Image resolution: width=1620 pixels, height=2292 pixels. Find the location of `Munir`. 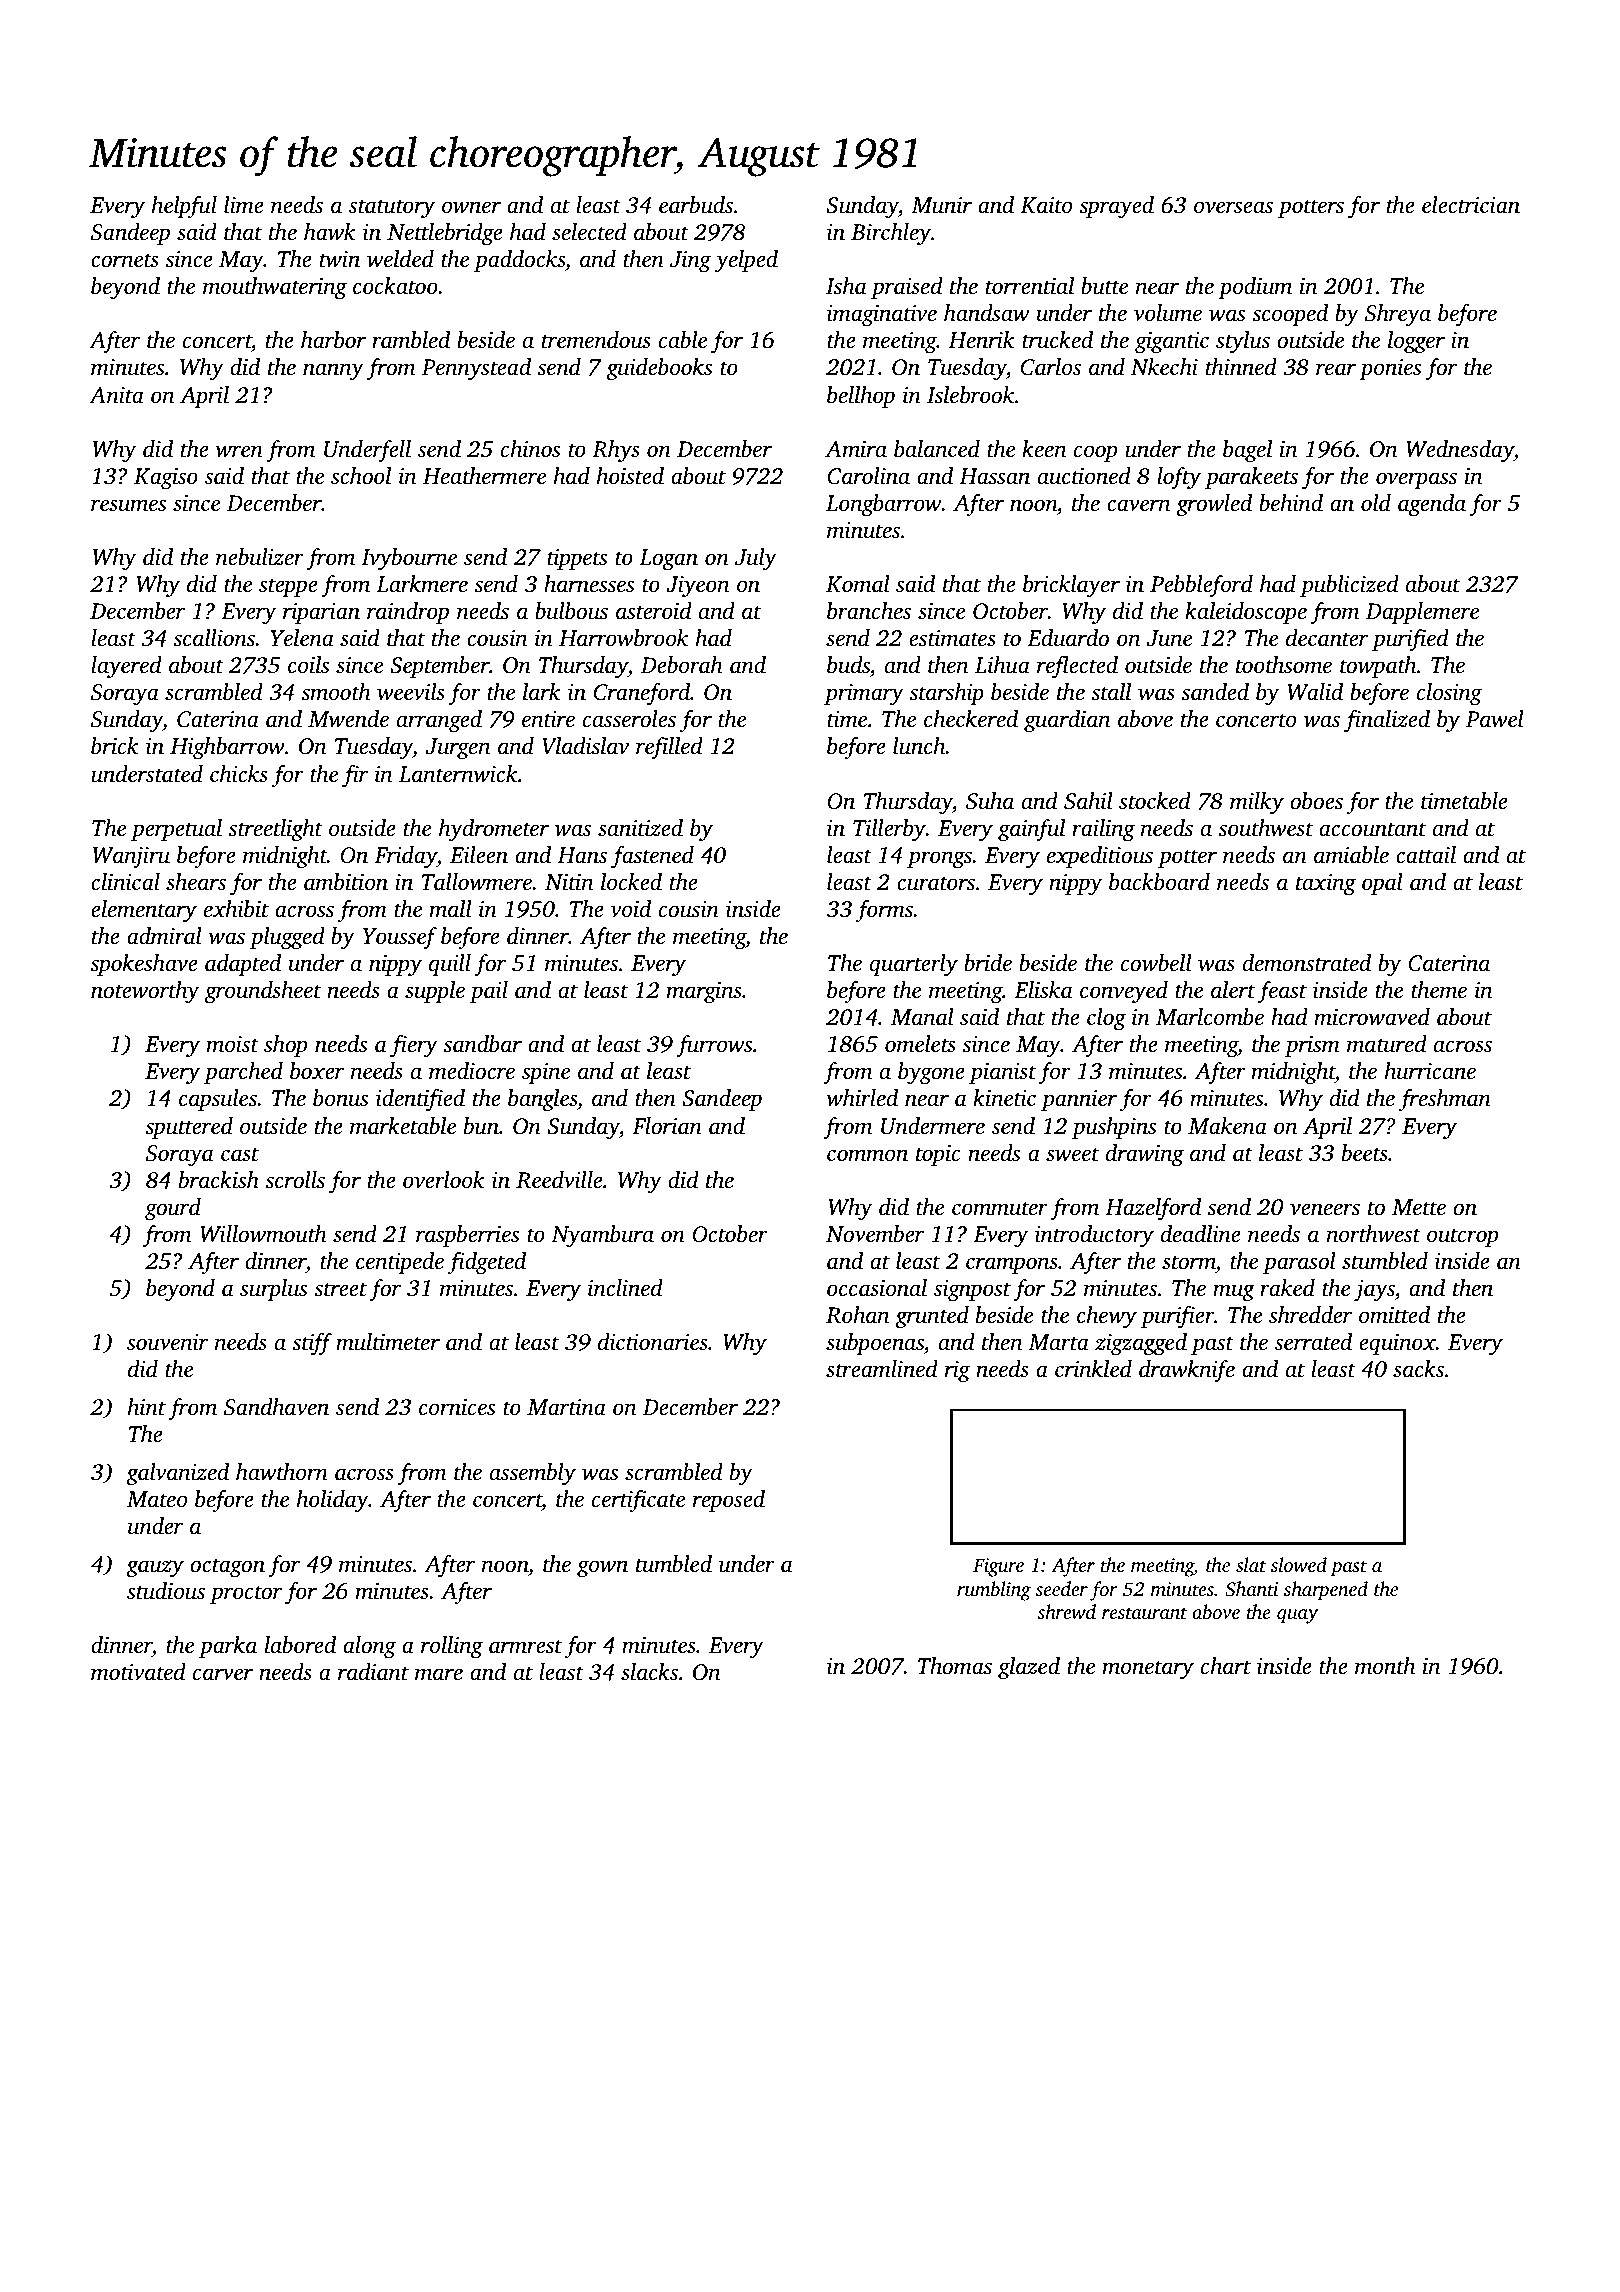

Munir is located at coordinates (941, 205).
